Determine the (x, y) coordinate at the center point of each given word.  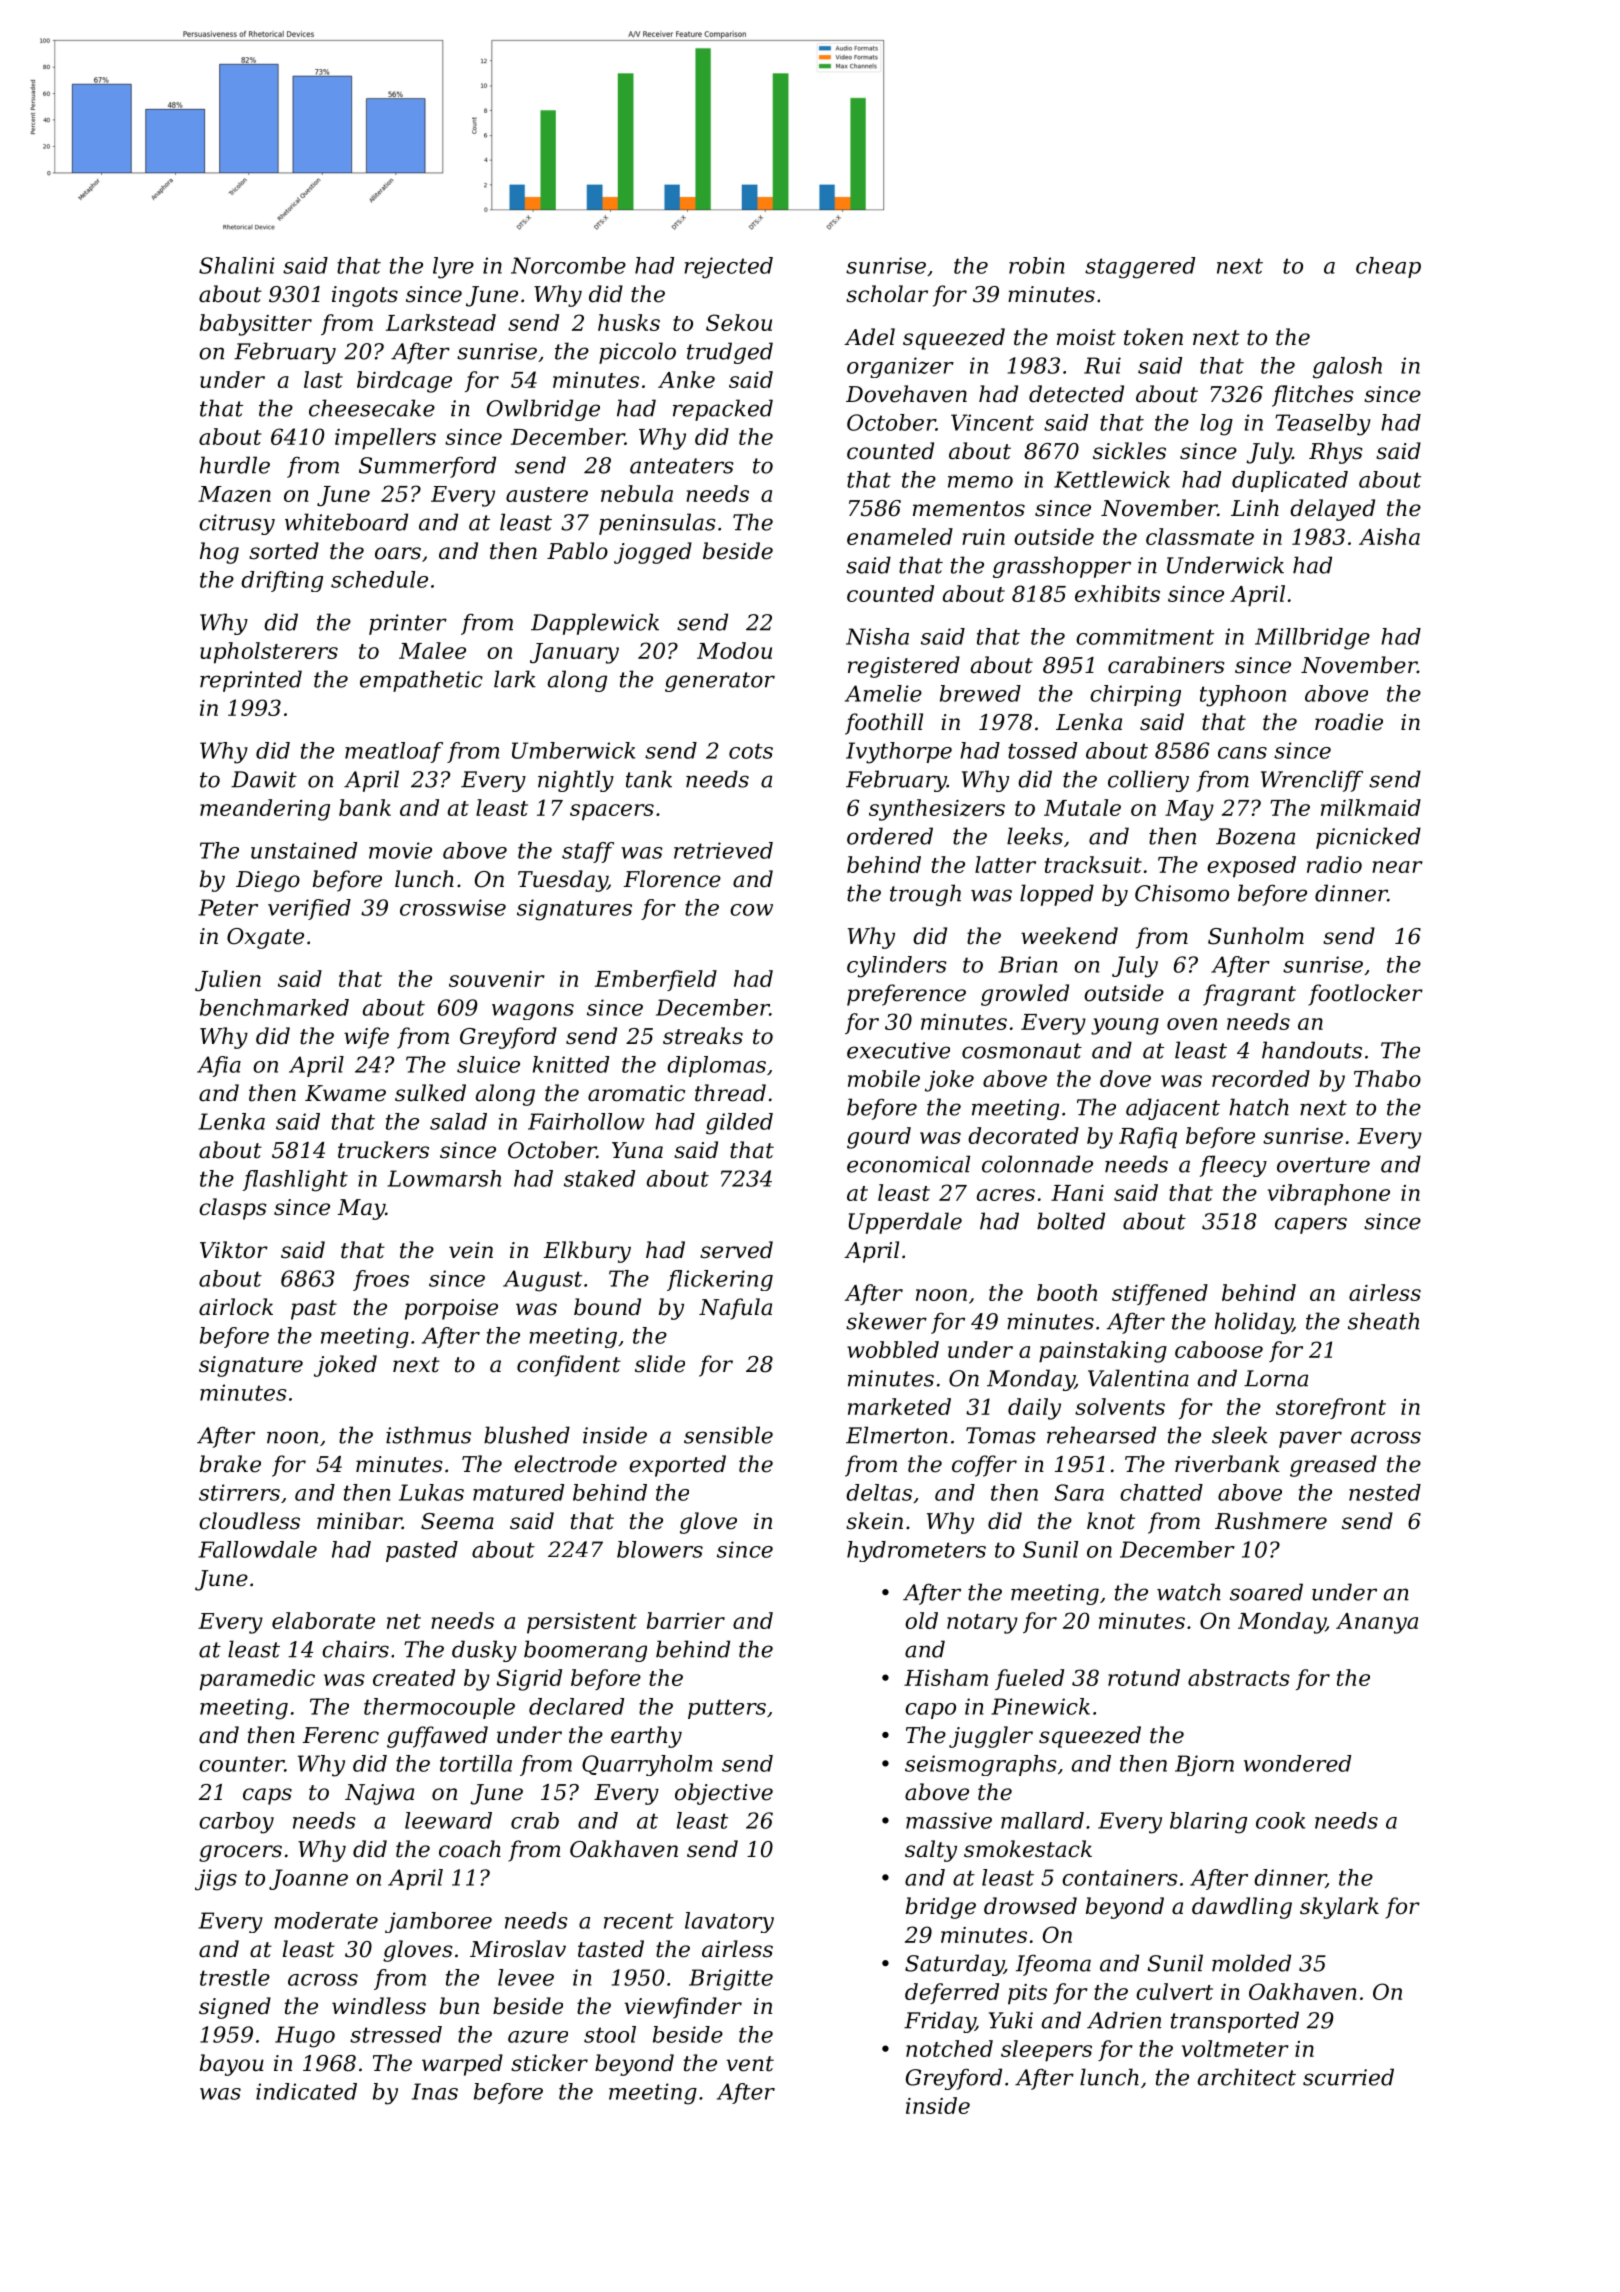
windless (379, 2006)
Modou (734, 650)
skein (874, 1521)
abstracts (1239, 1677)
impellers (385, 439)
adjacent (1173, 1109)
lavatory (729, 1922)
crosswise (453, 907)
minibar (359, 1521)
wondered (1297, 1763)
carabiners (1166, 665)
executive (898, 1050)
